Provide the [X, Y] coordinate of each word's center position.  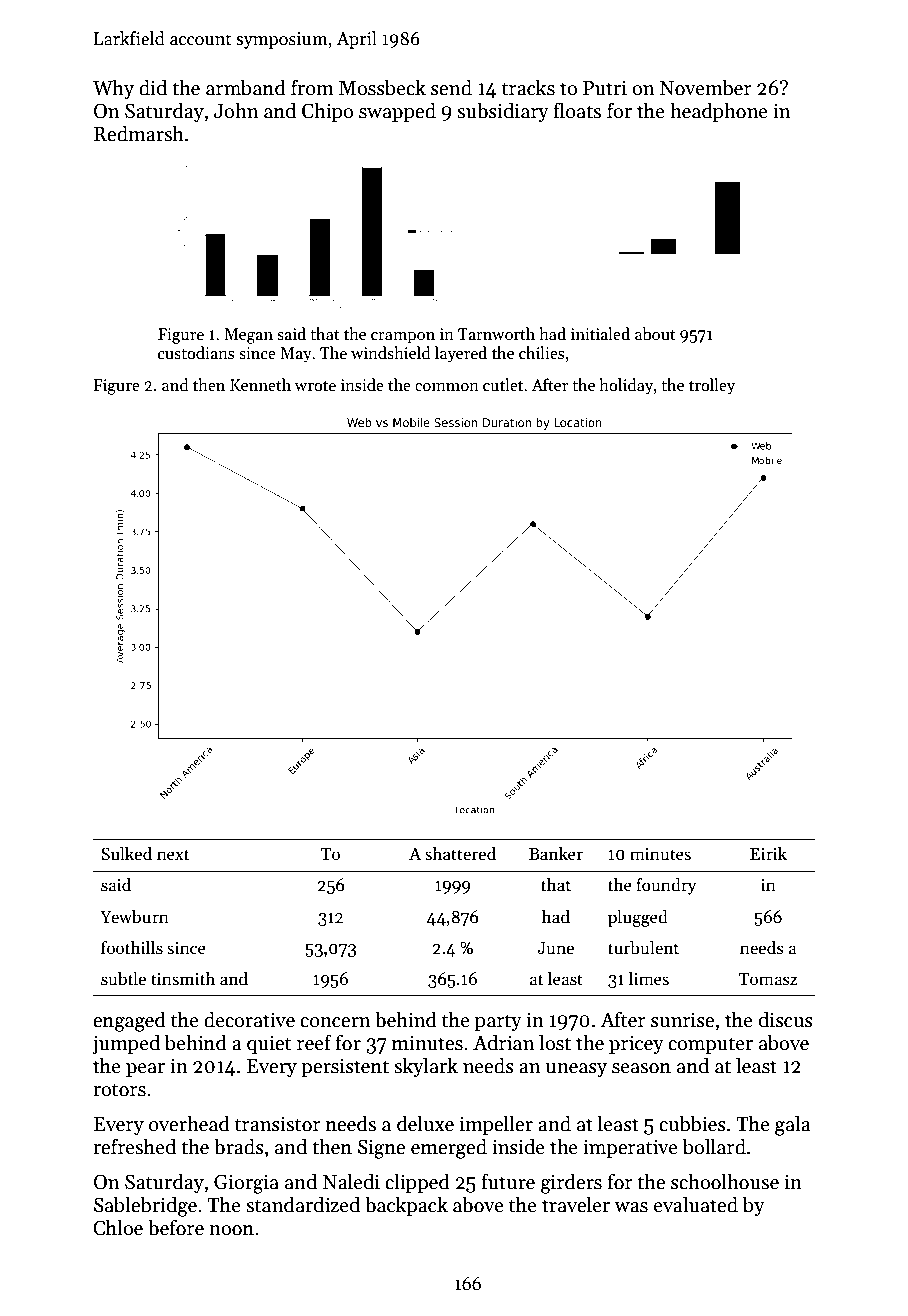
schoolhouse [725, 1181]
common [447, 387]
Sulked [126, 854]
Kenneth [260, 384]
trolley [712, 386]
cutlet [503, 384]
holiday [626, 386]
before [176, 1227]
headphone [719, 112]
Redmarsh [139, 133]
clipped [417, 1183]
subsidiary [503, 112]
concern [335, 1022]
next [173, 855]
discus [786, 1019]
